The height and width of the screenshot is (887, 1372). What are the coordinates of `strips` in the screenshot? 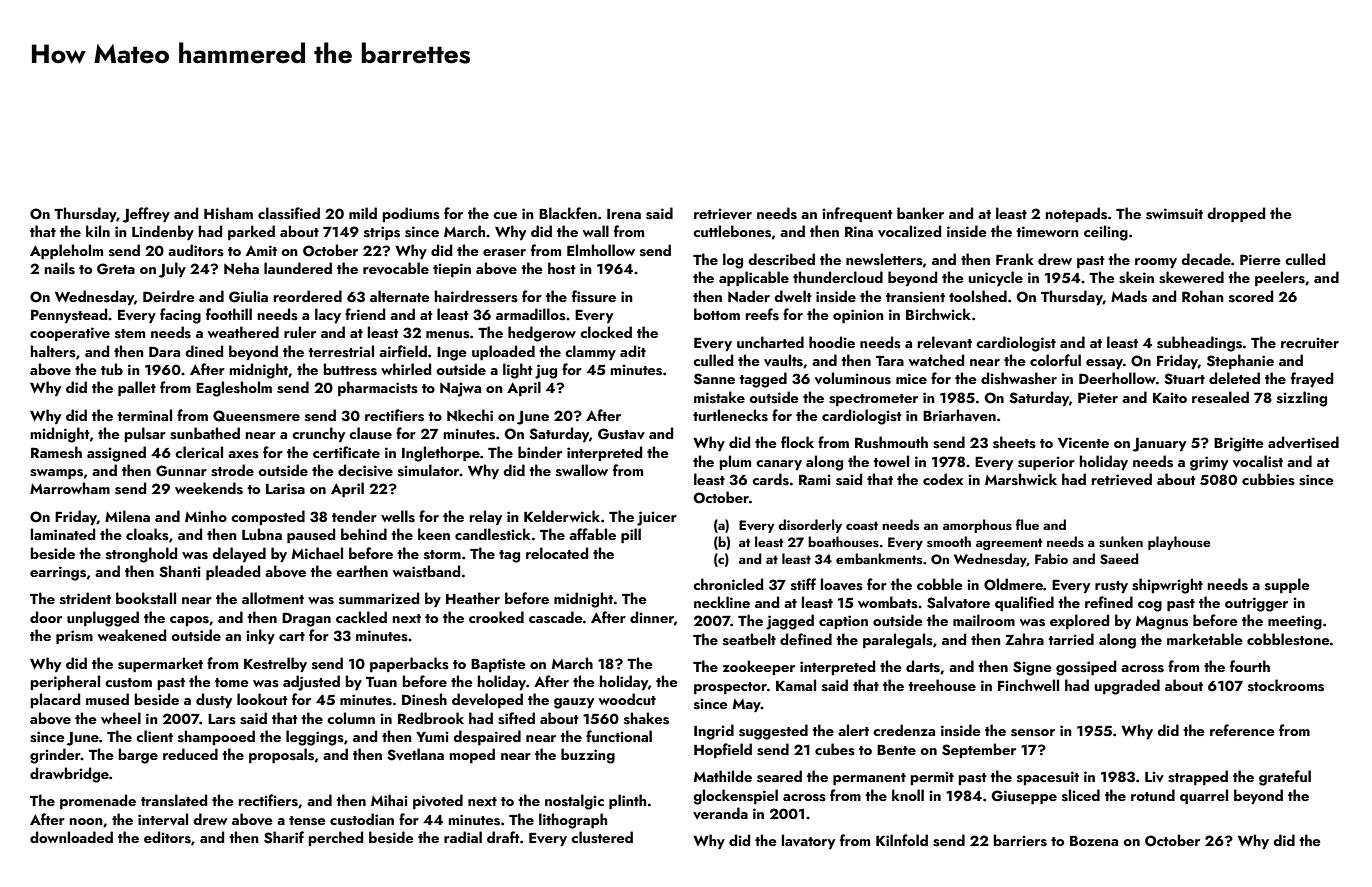 It's located at (382, 233).
